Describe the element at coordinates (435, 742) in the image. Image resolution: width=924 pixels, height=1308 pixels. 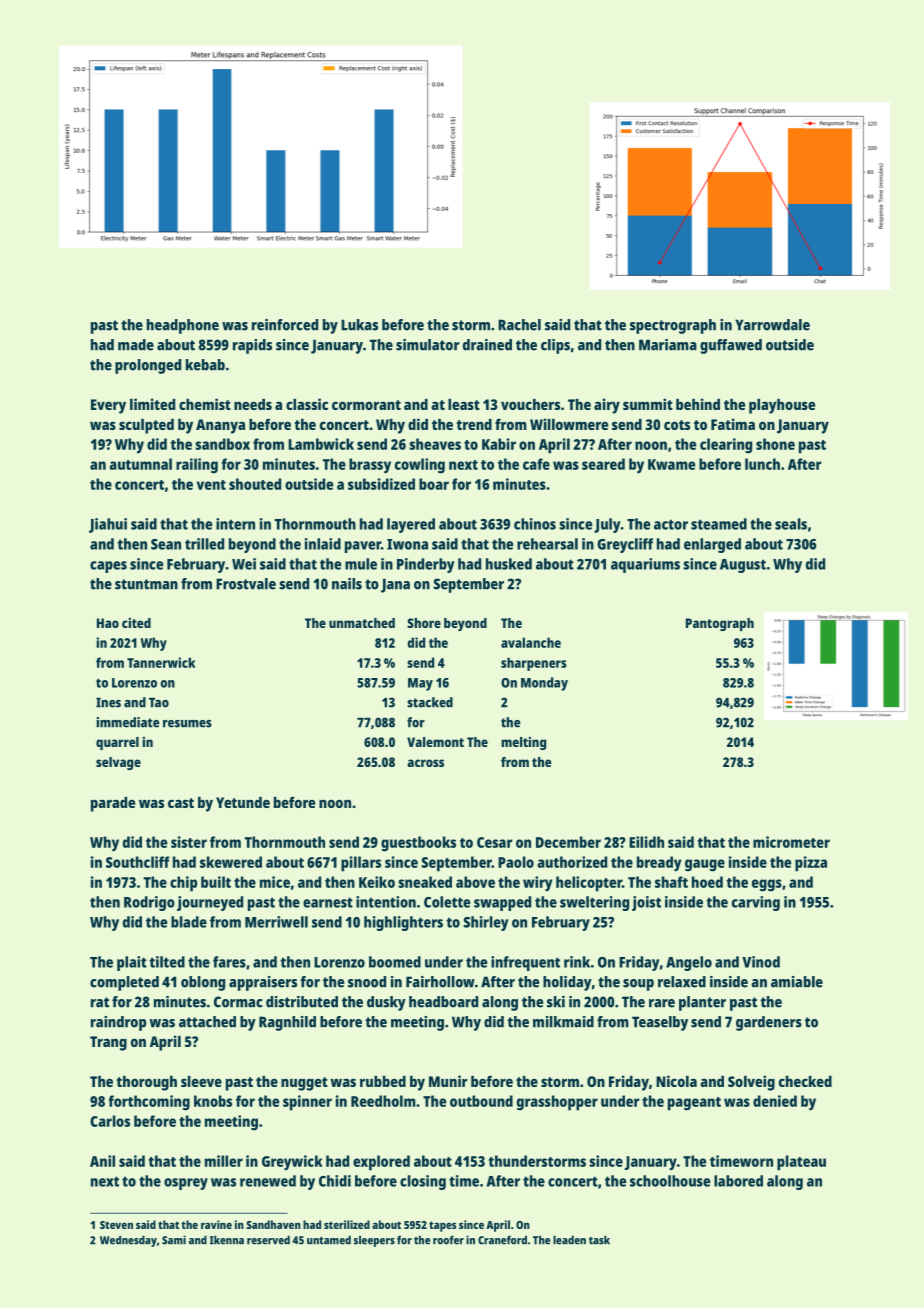
I see `Valemont` at that location.
